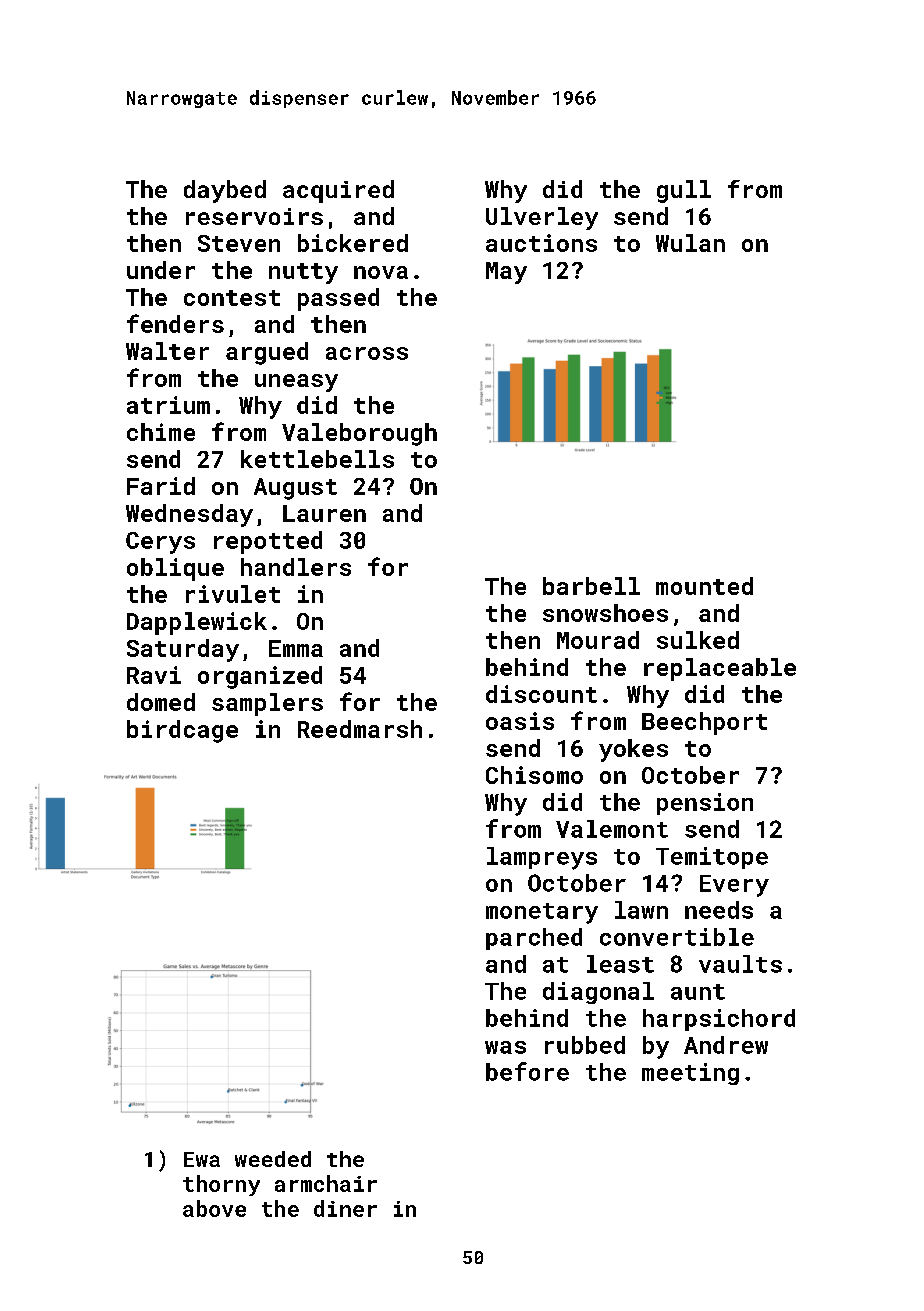 The width and height of the document is (924, 1311). I want to click on Reedmarsh, so click(360, 729).
